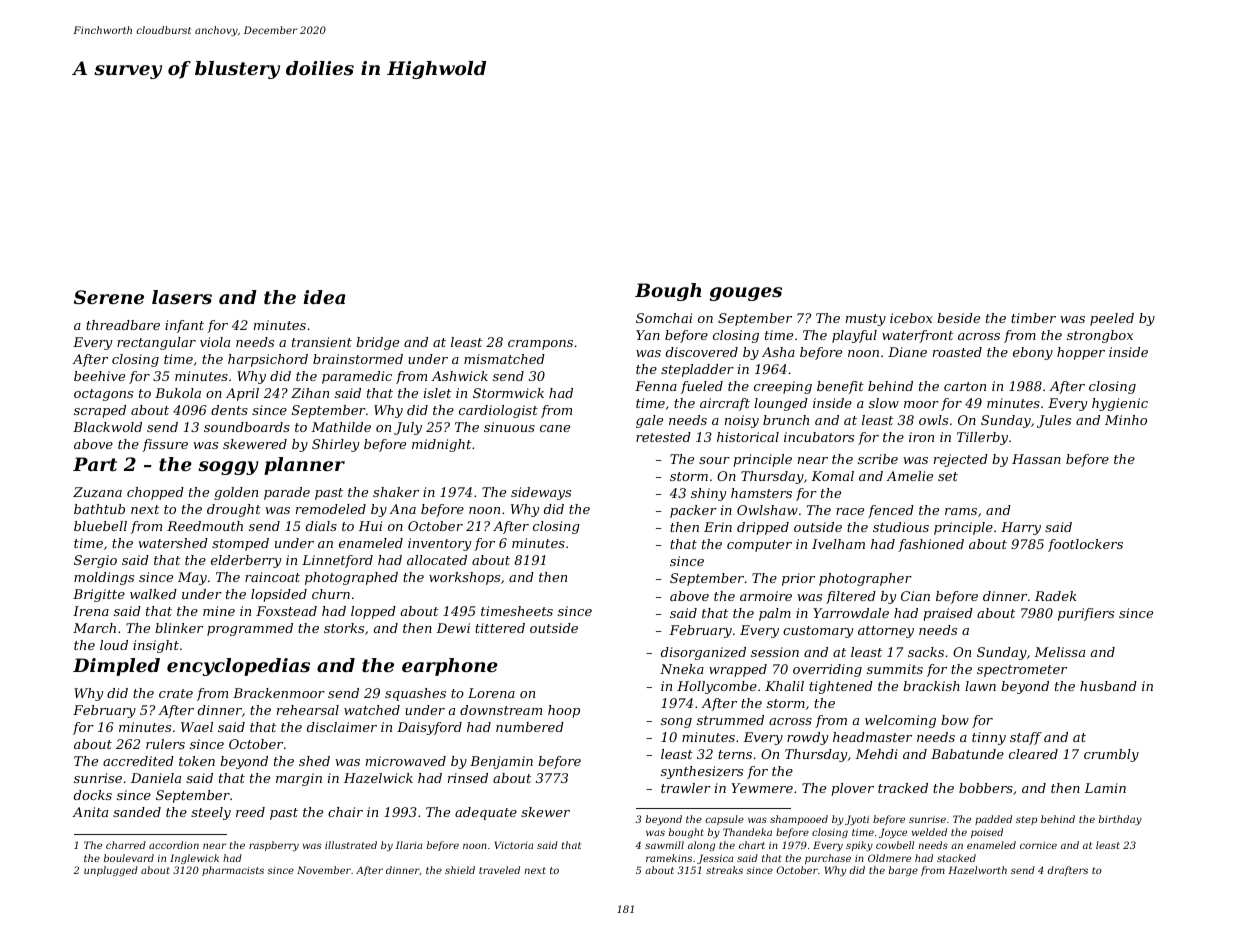  What do you see at coordinates (907, 352) in the screenshot?
I see `Diane` at bounding box center [907, 352].
